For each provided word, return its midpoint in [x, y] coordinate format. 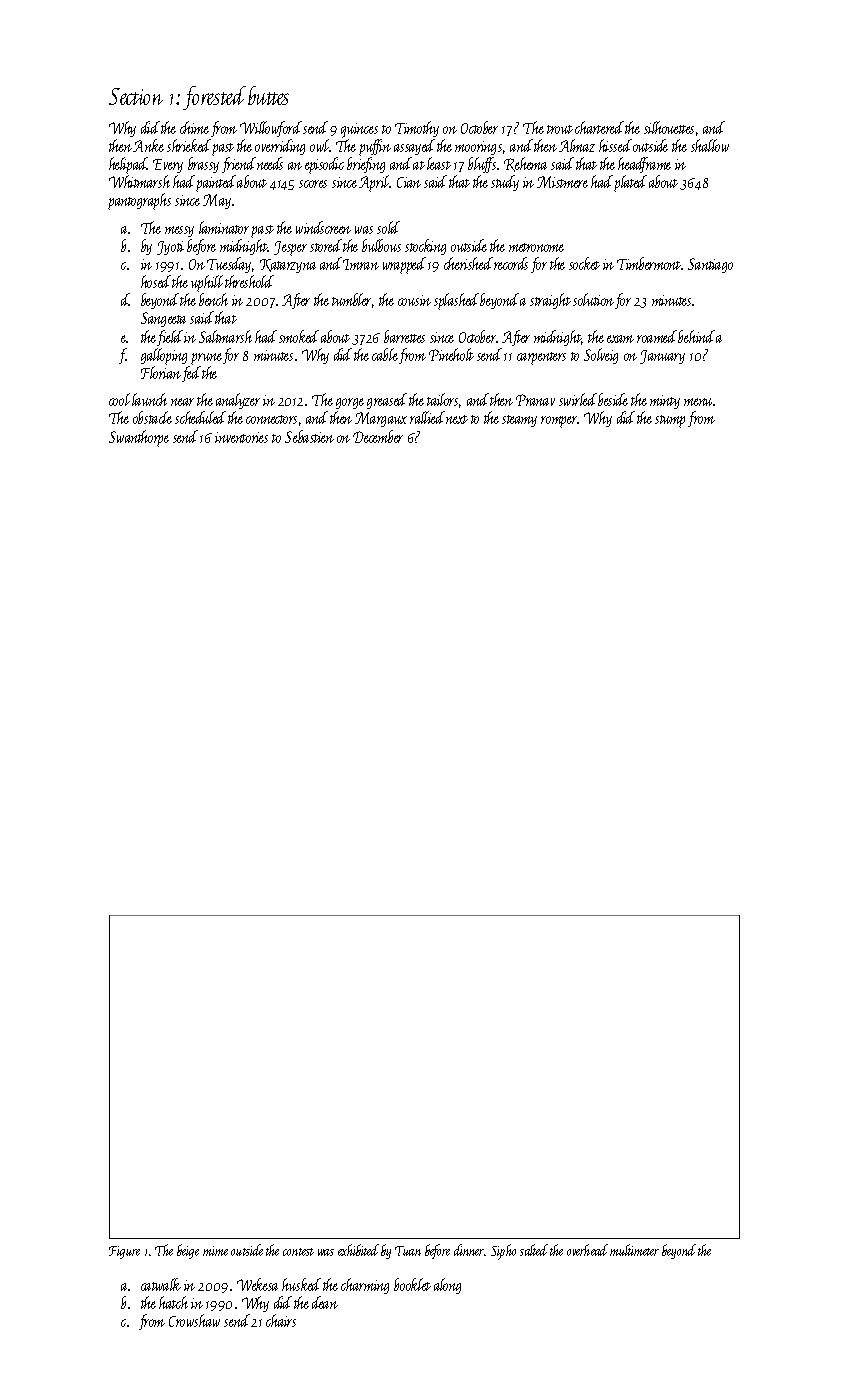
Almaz [577, 145]
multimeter [634, 1250]
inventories [241, 437]
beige [188, 1251]
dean [325, 1302]
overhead [587, 1250]
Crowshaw [194, 1320]
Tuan [408, 1251]
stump [670, 421]
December [378, 436]
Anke [148, 145]
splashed [456, 301]
